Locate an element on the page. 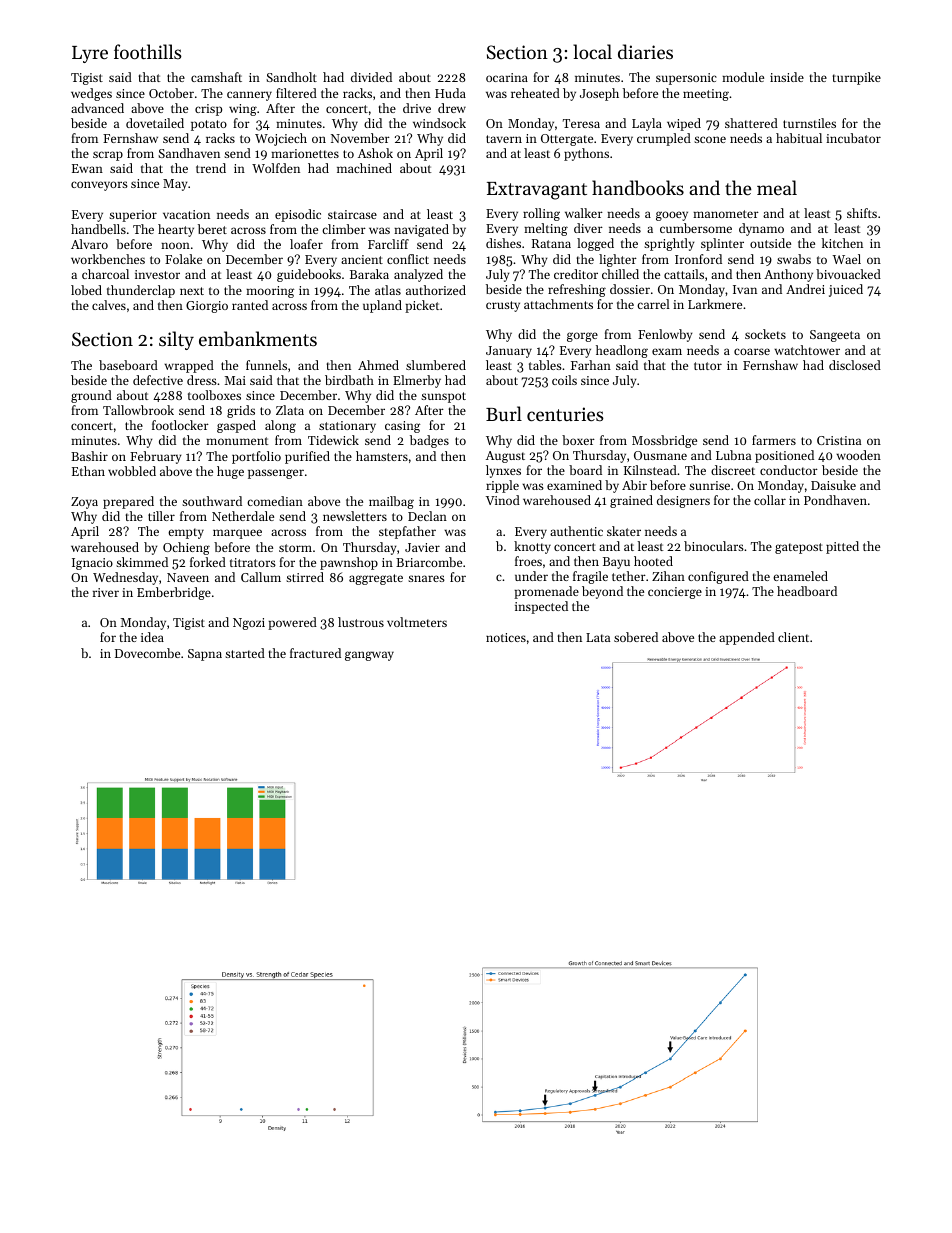 The width and height of the document is (952, 1233). Sandholt is located at coordinates (291, 77).
